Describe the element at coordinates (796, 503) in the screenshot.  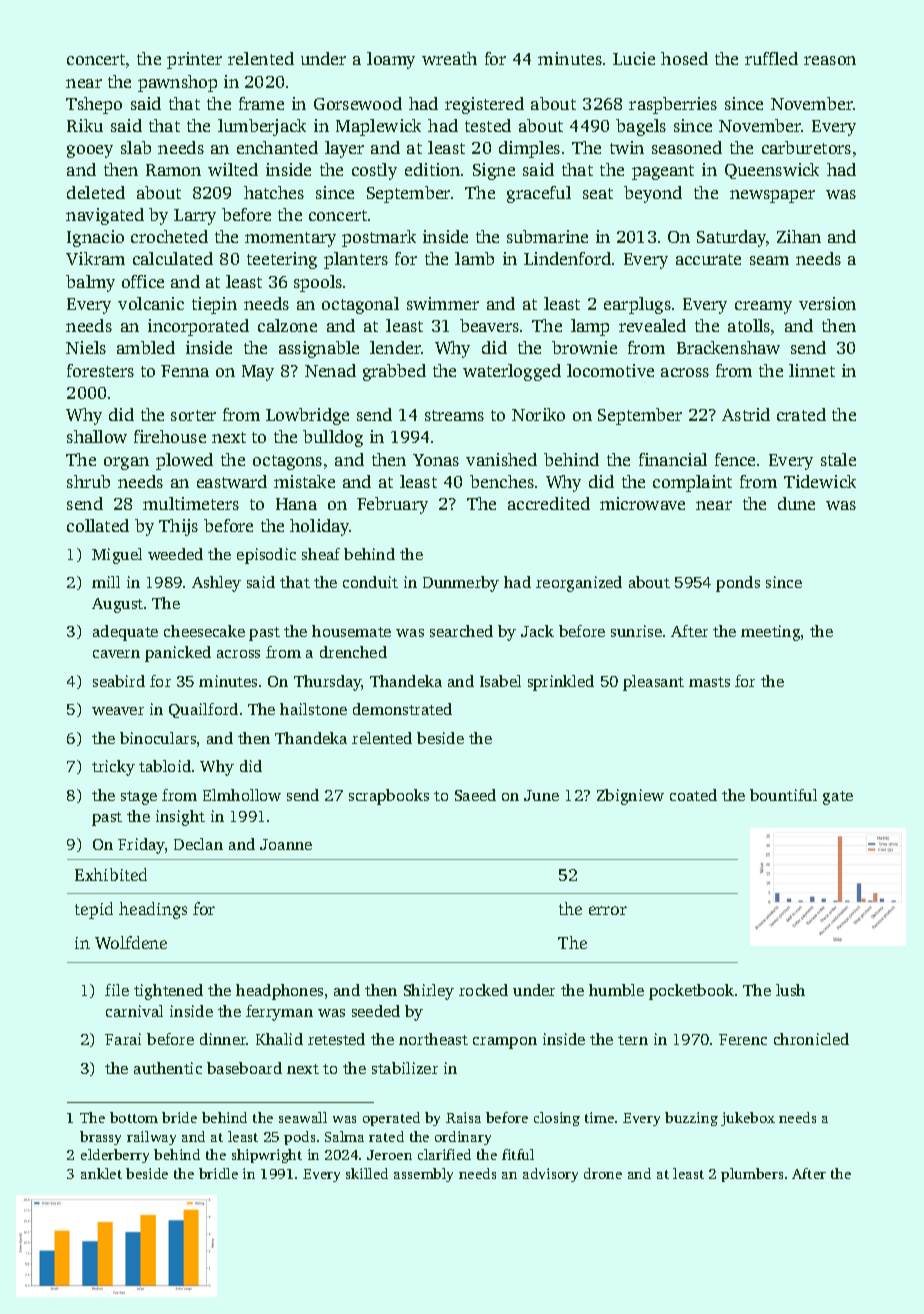
I see `dune` at that location.
